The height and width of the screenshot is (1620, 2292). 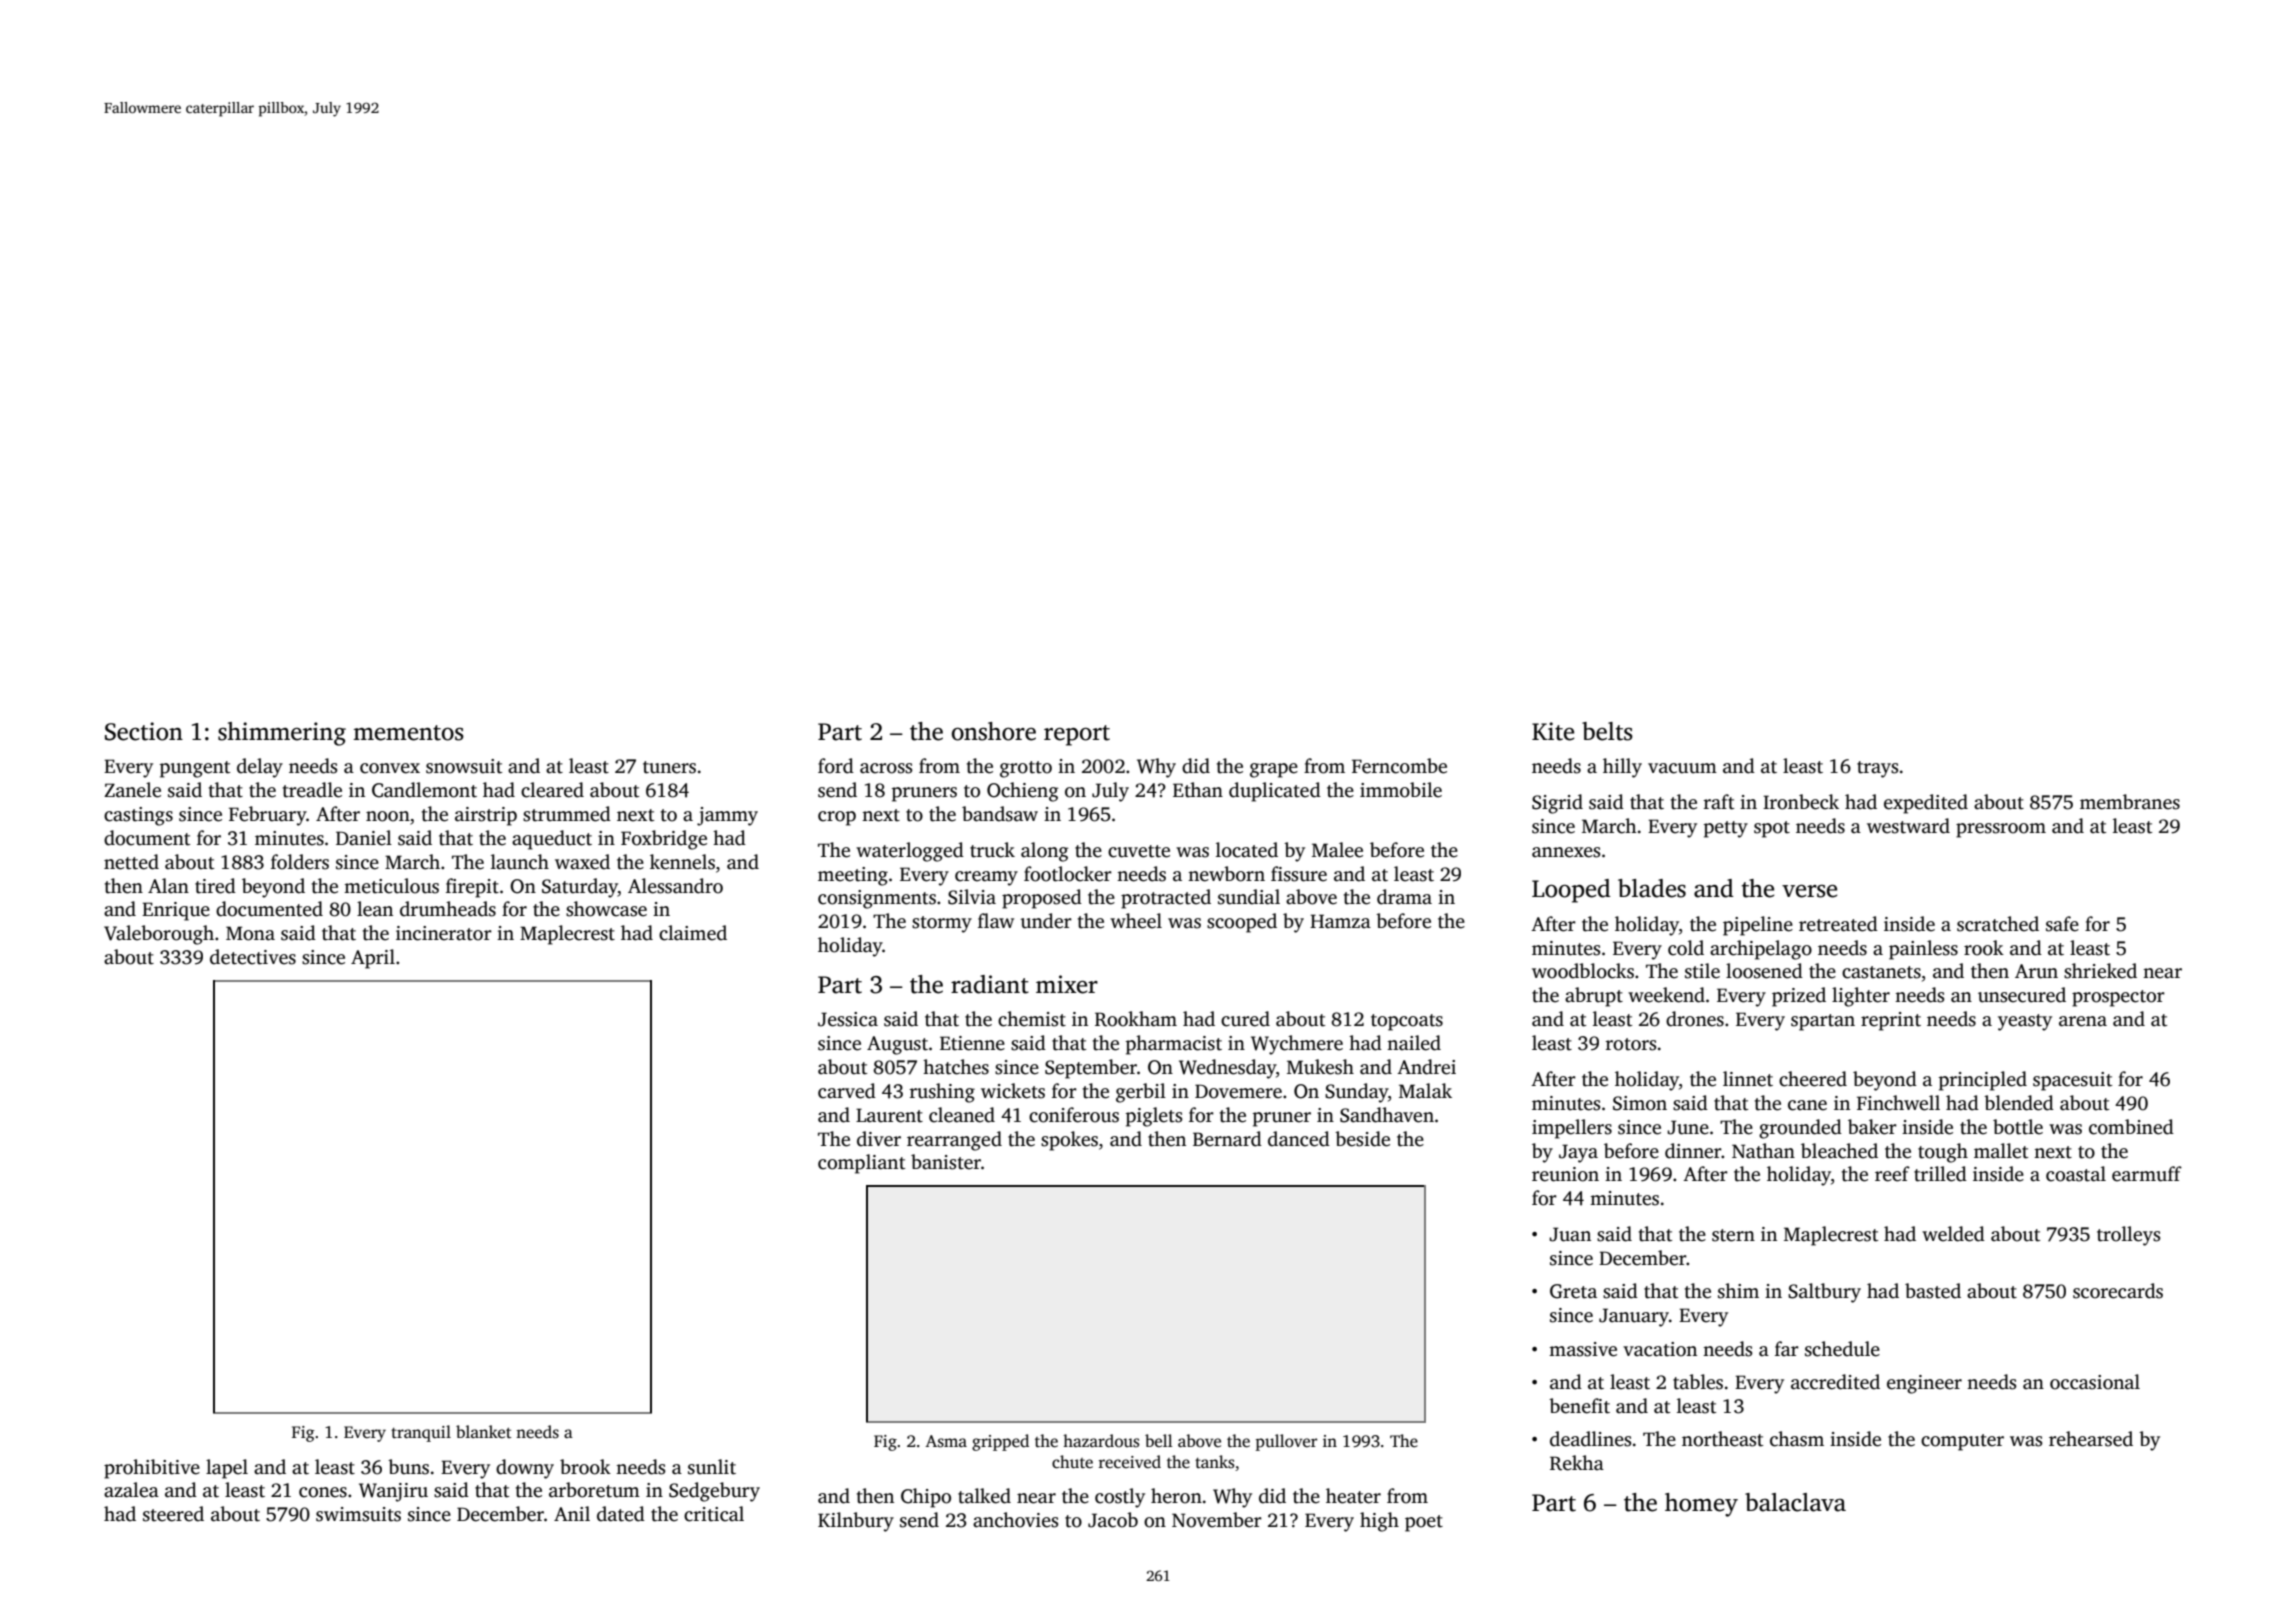 What do you see at coordinates (1795, 1502) in the screenshot?
I see `balaclava` at bounding box center [1795, 1502].
